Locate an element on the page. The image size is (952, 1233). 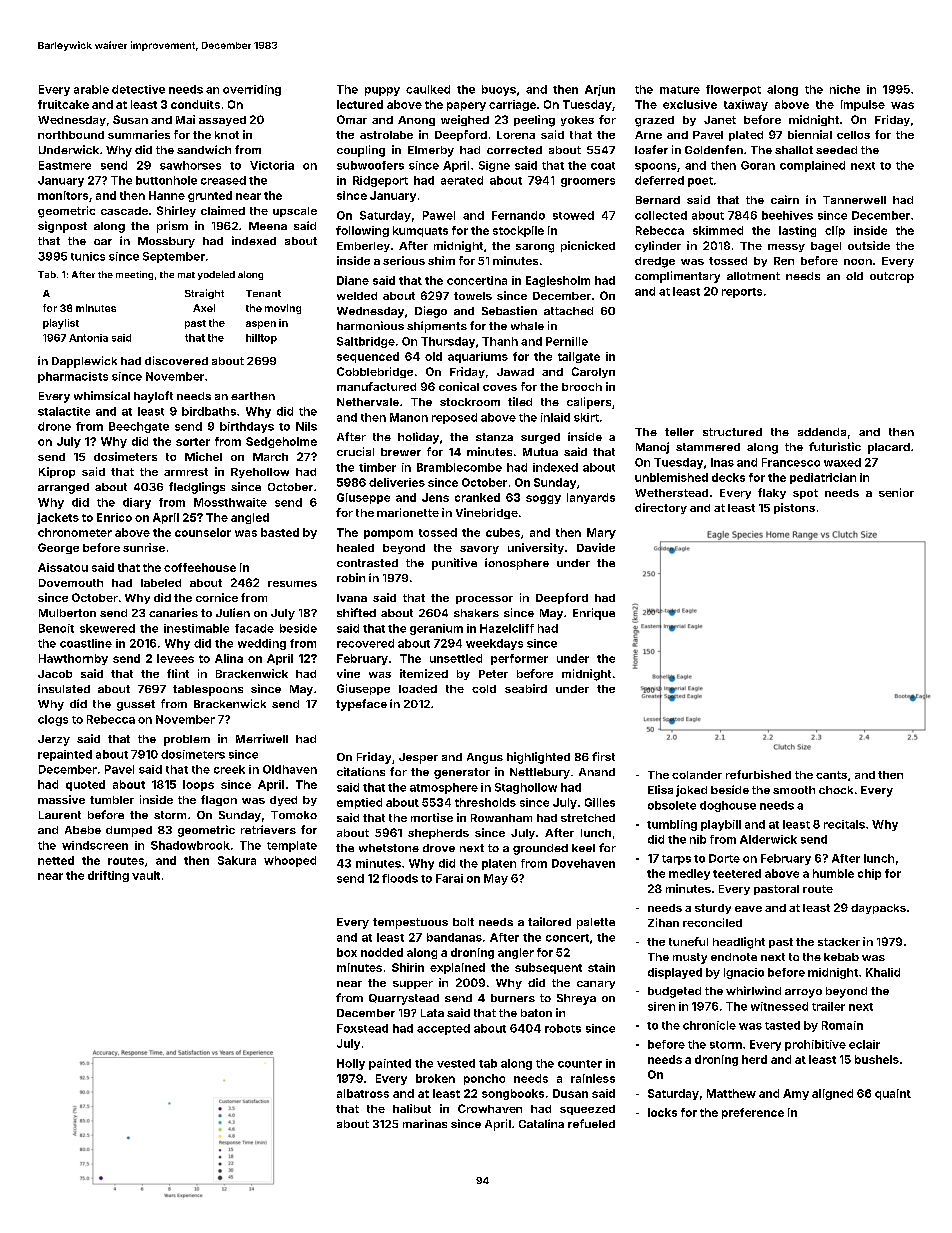
carriage is located at coordinates (512, 105).
